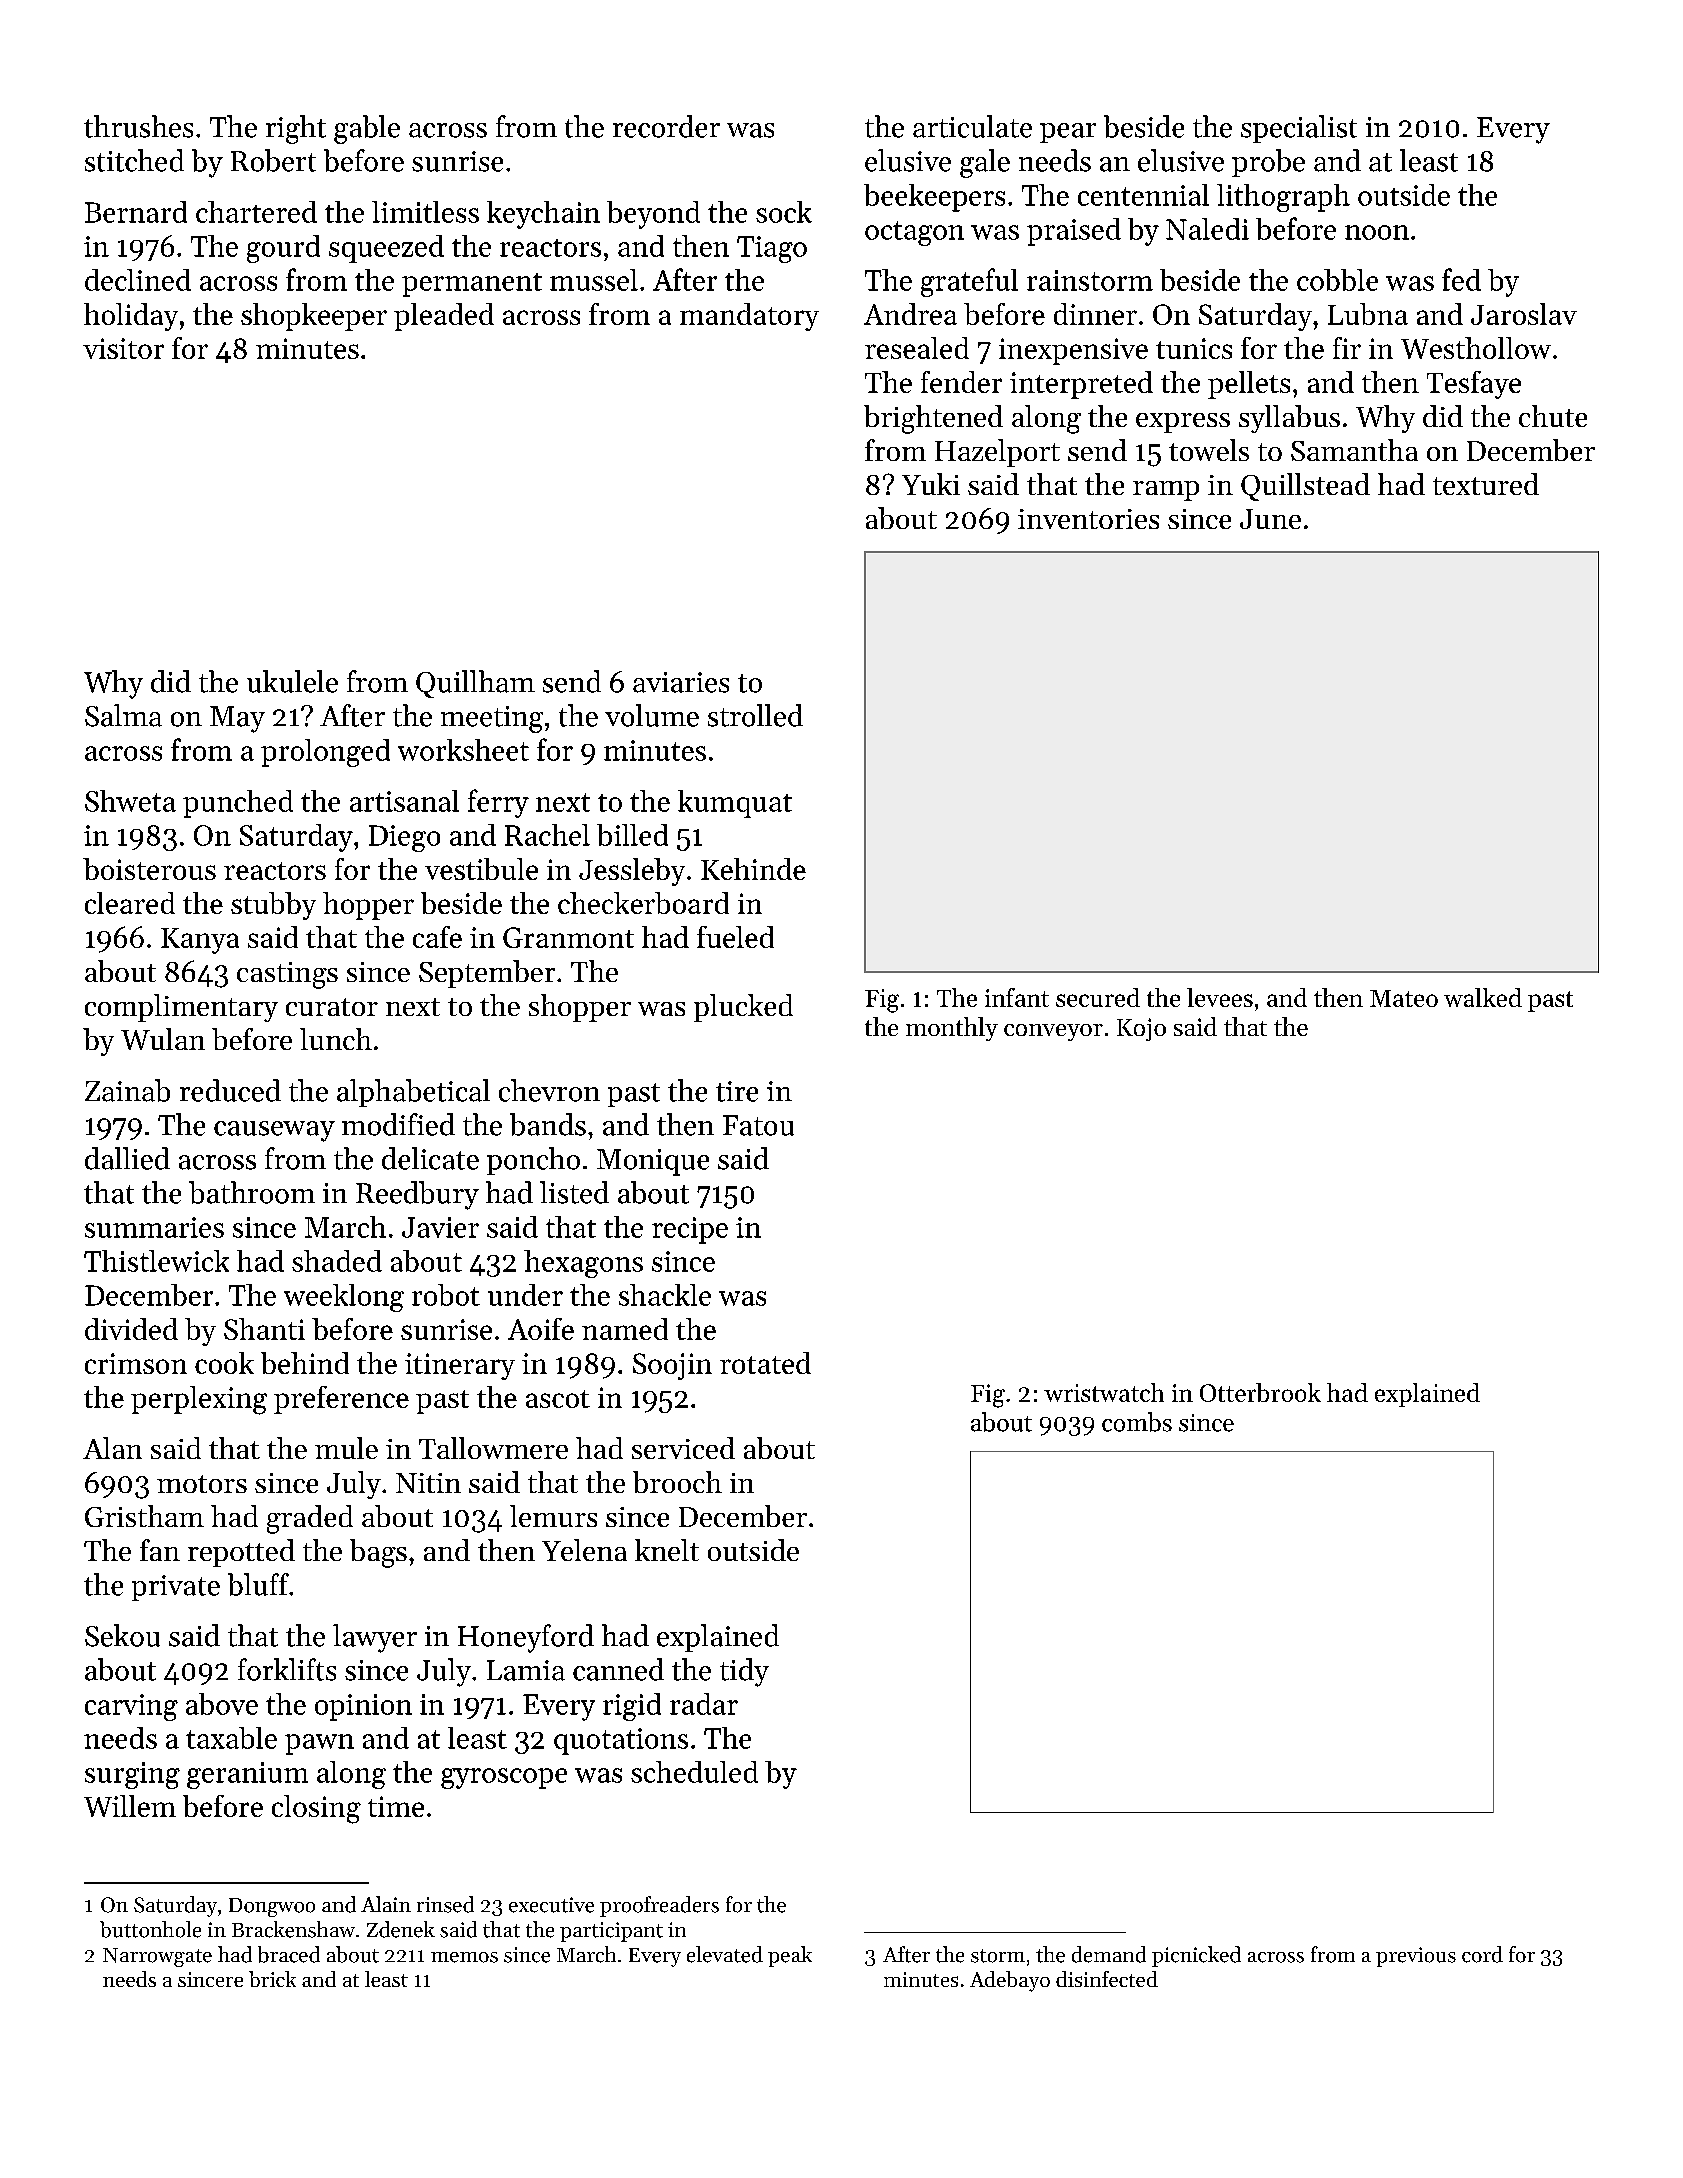 This screenshot has height=2178, width=1683. I want to click on beyond, so click(653, 215).
